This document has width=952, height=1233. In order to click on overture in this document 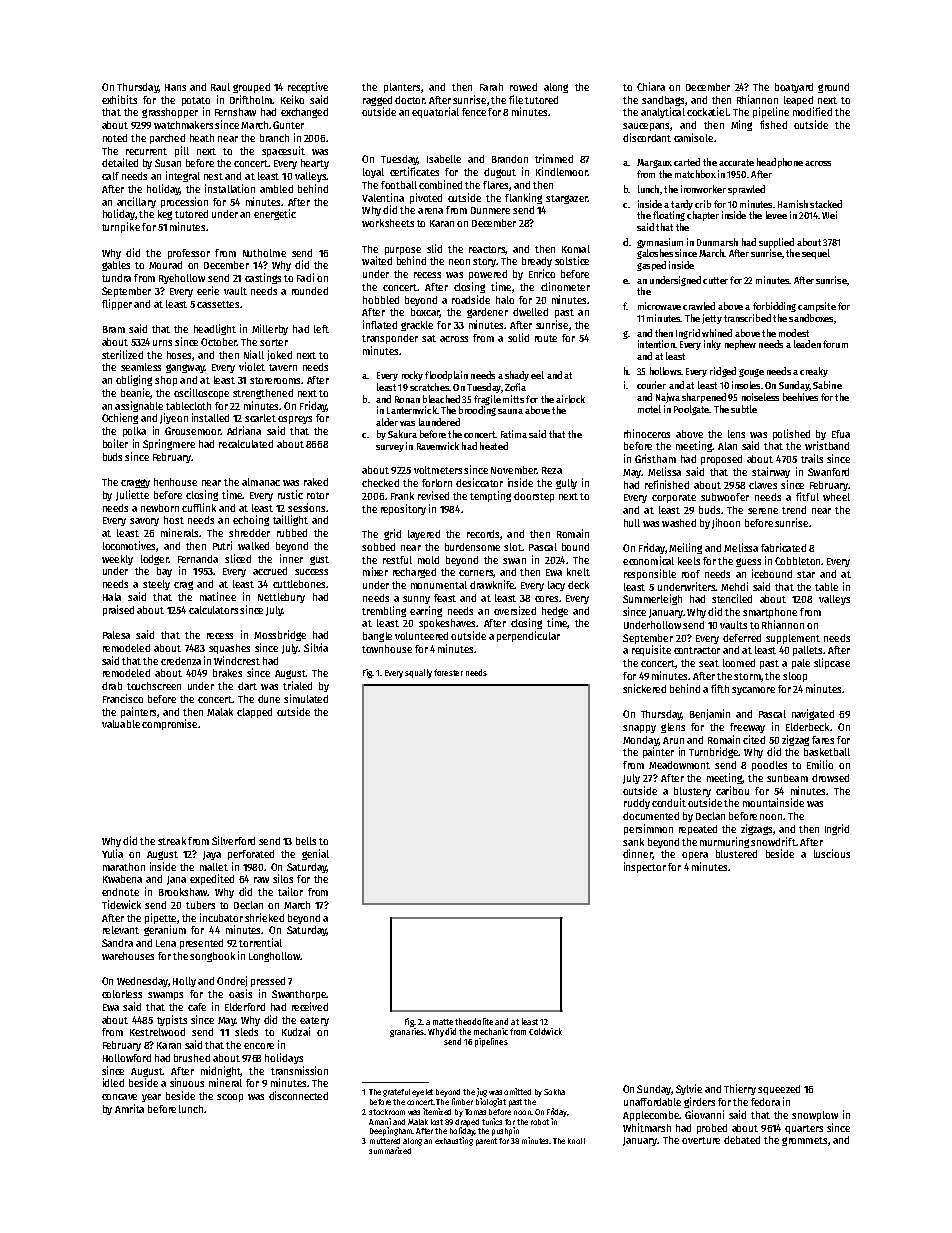, I will do `click(701, 1140)`.
